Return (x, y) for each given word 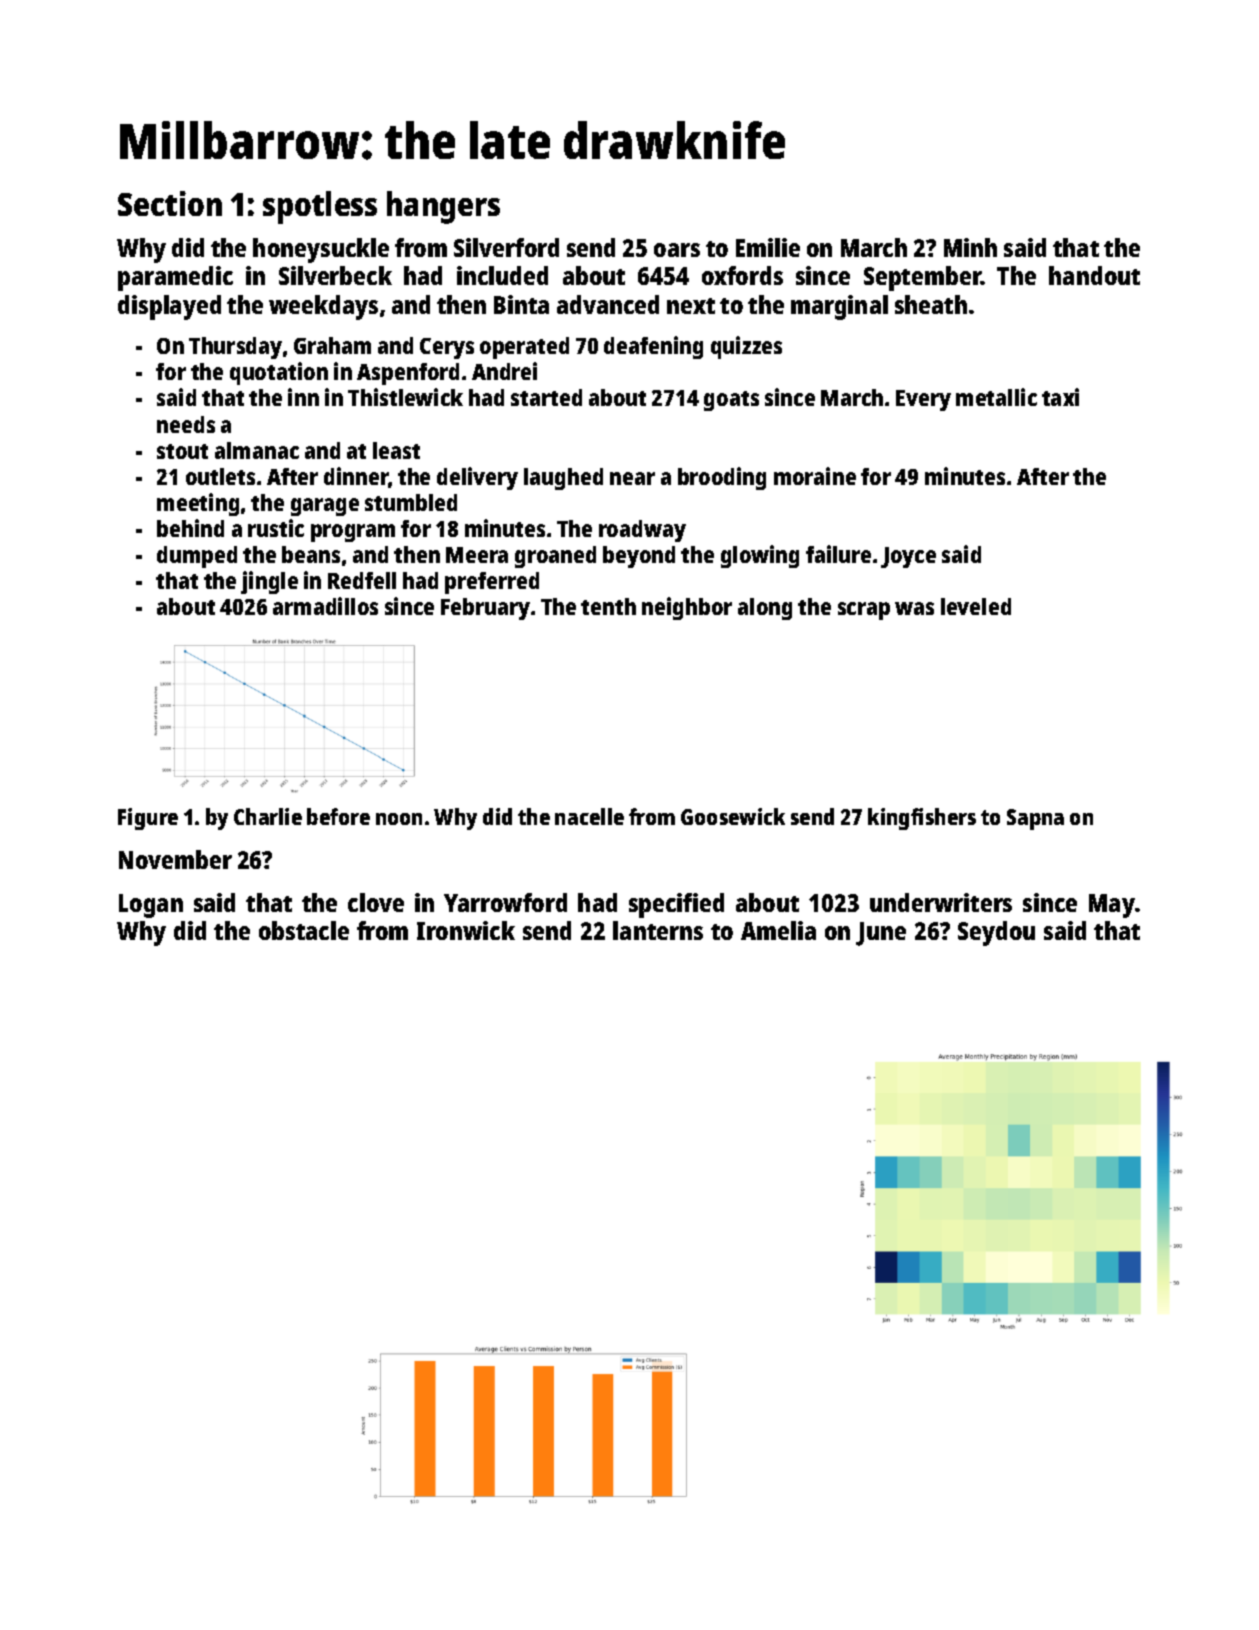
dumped (197, 557)
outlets (220, 476)
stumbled (411, 502)
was (914, 608)
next (691, 306)
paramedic (175, 278)
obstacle (304, 930)
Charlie (268, 816)
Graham (332, 345)
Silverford (506, 247)
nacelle (589, 816)
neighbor (687, 608)
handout (1094, 275)
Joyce (908, 557)
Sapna (1035, 819)
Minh (970, 247)
